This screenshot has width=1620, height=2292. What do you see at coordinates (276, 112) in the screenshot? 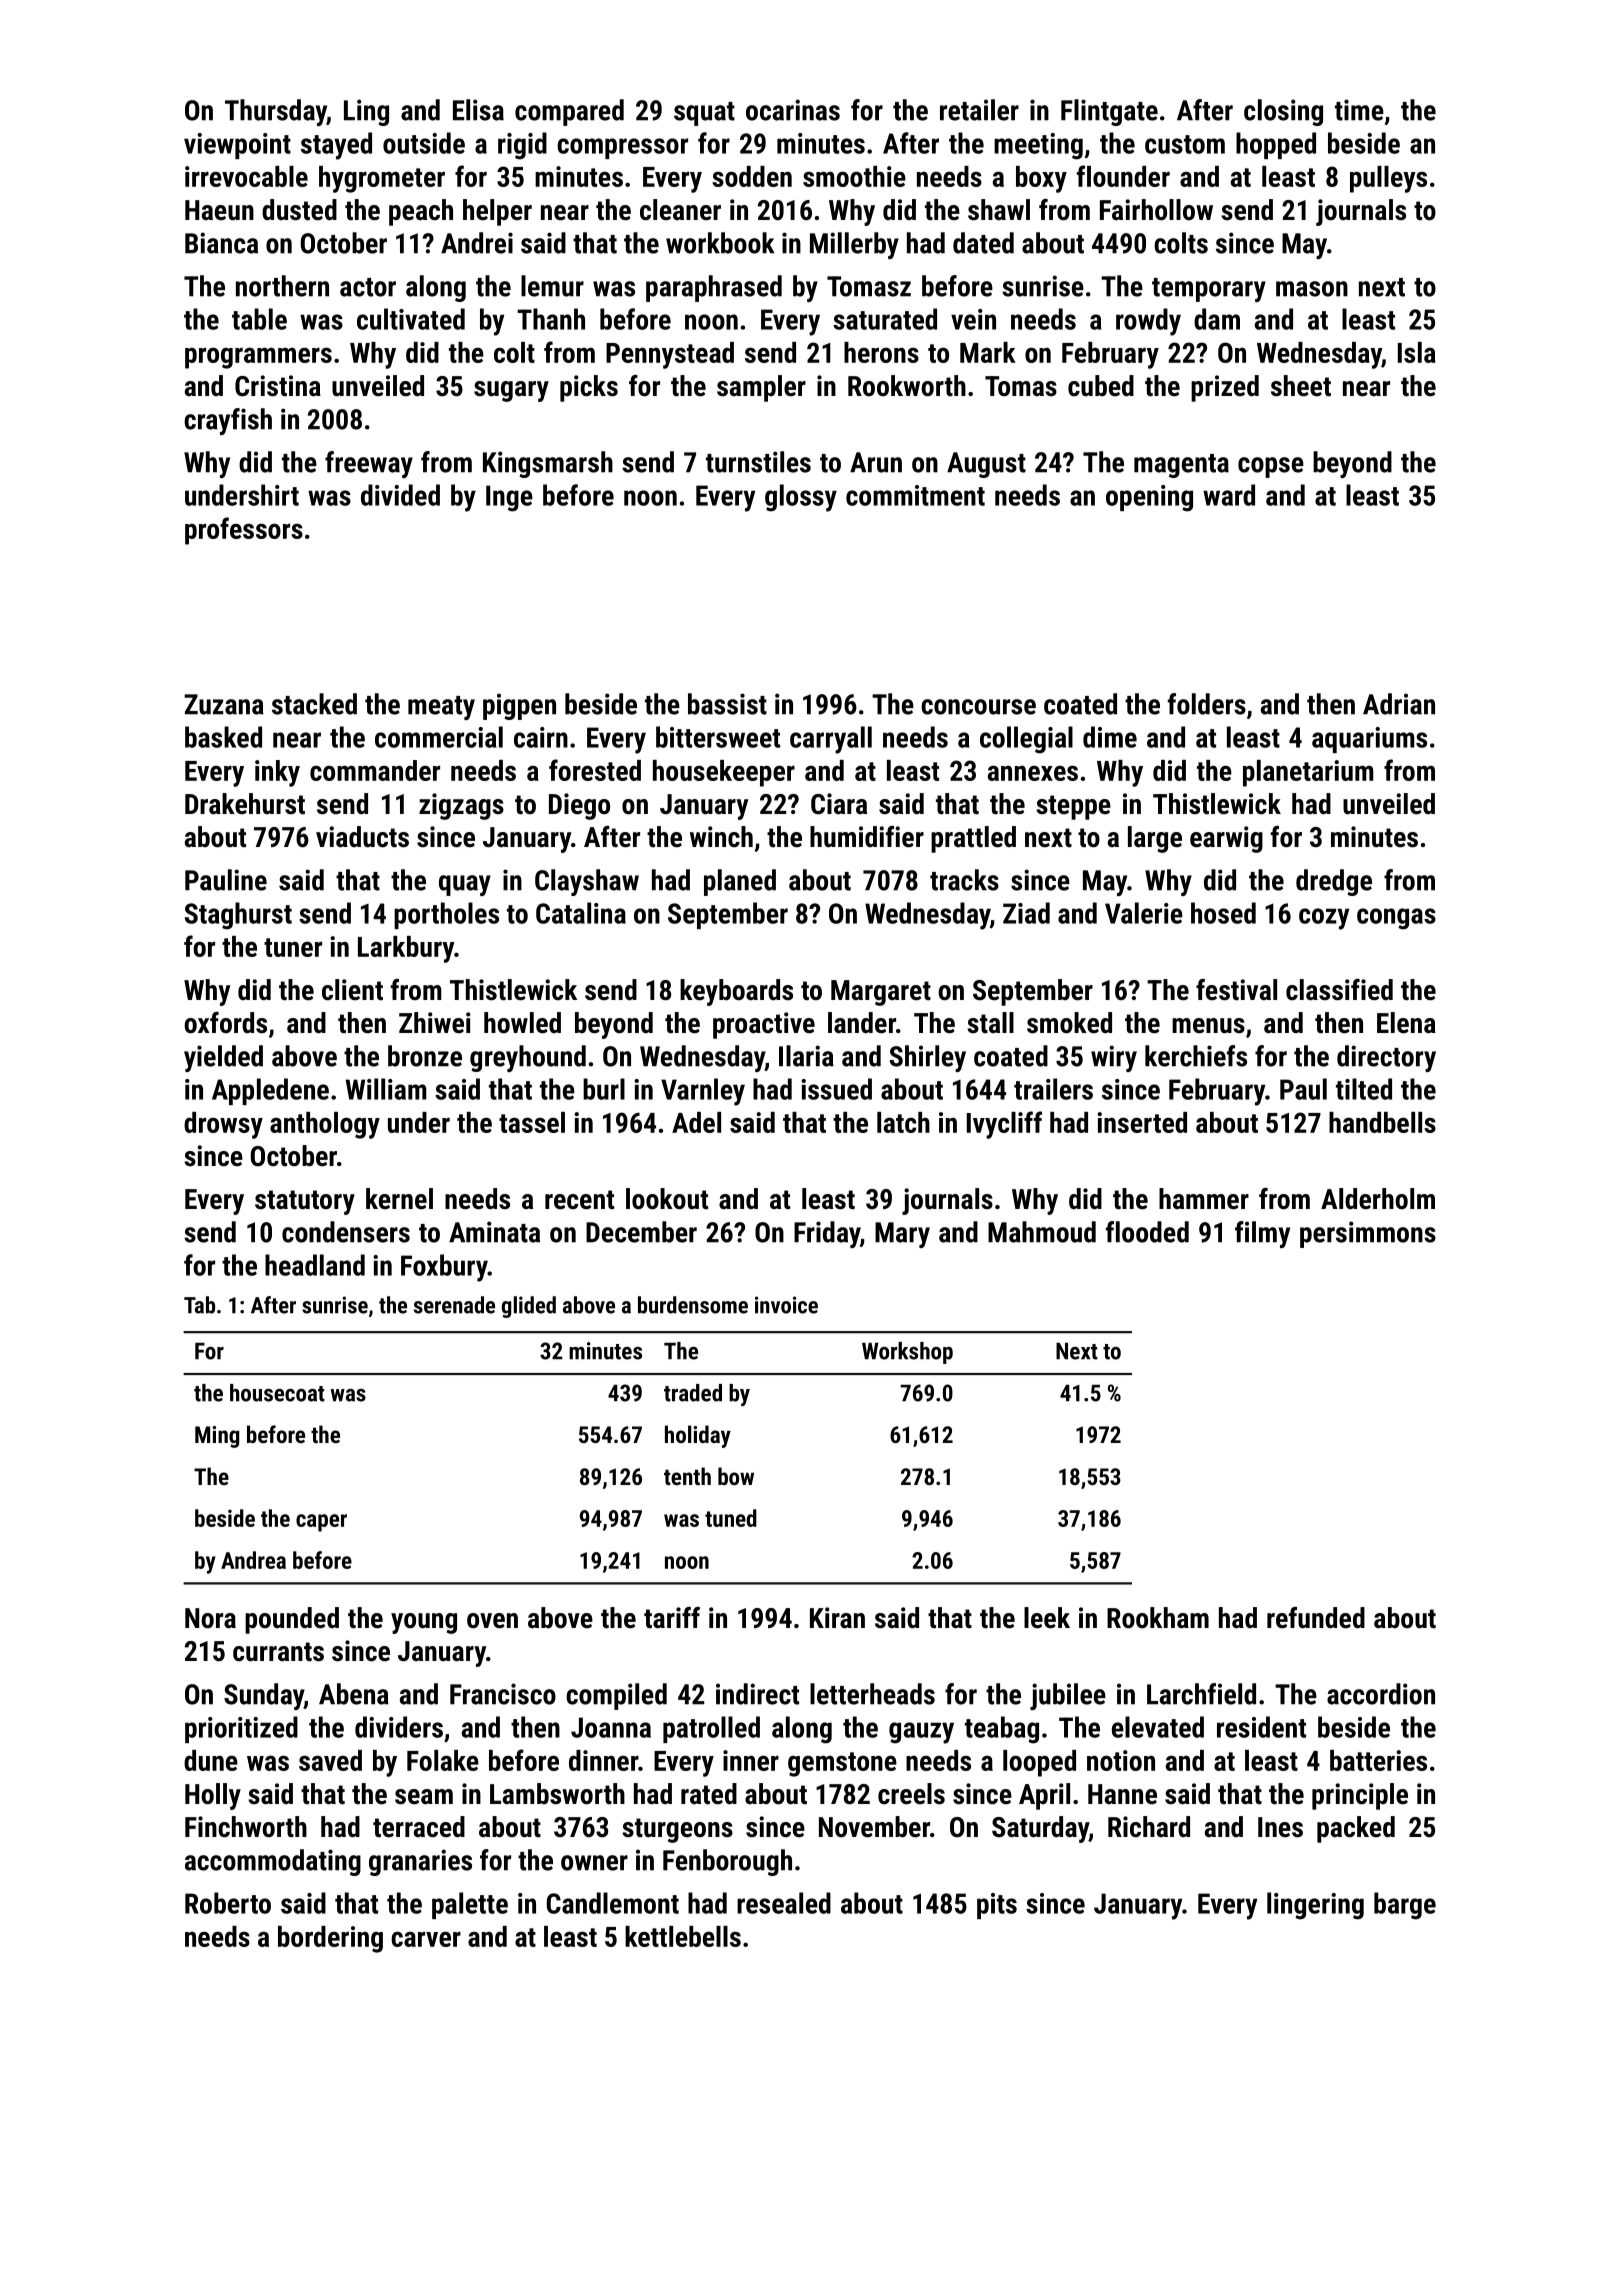
I see `Thursday` at bounding box center [276, 112].
